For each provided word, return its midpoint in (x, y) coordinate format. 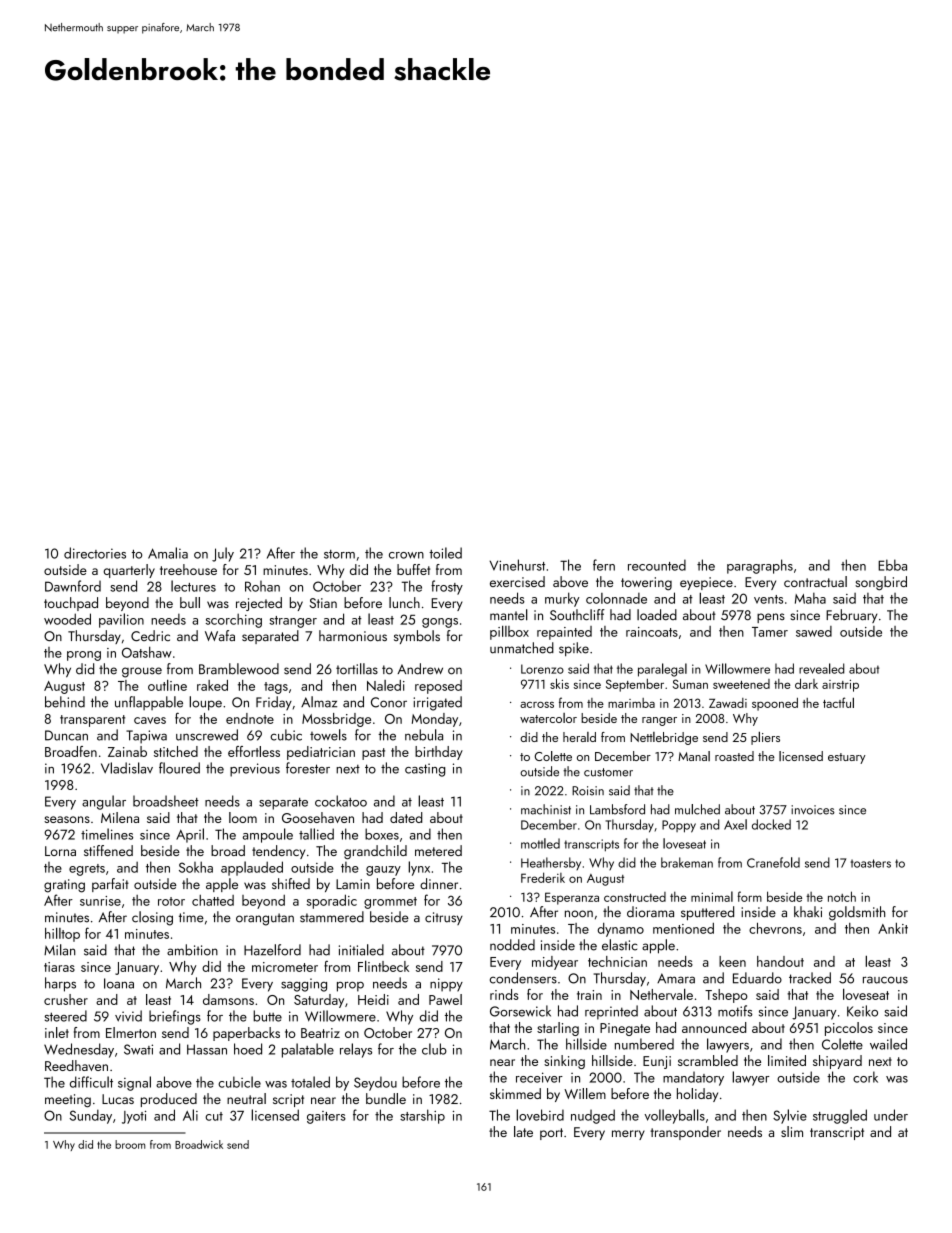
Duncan (66, 735)
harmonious (353, 635)
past (373, 754)
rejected (259, 604)
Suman (690, 684)
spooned (775, 704)
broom (130, 1144)
